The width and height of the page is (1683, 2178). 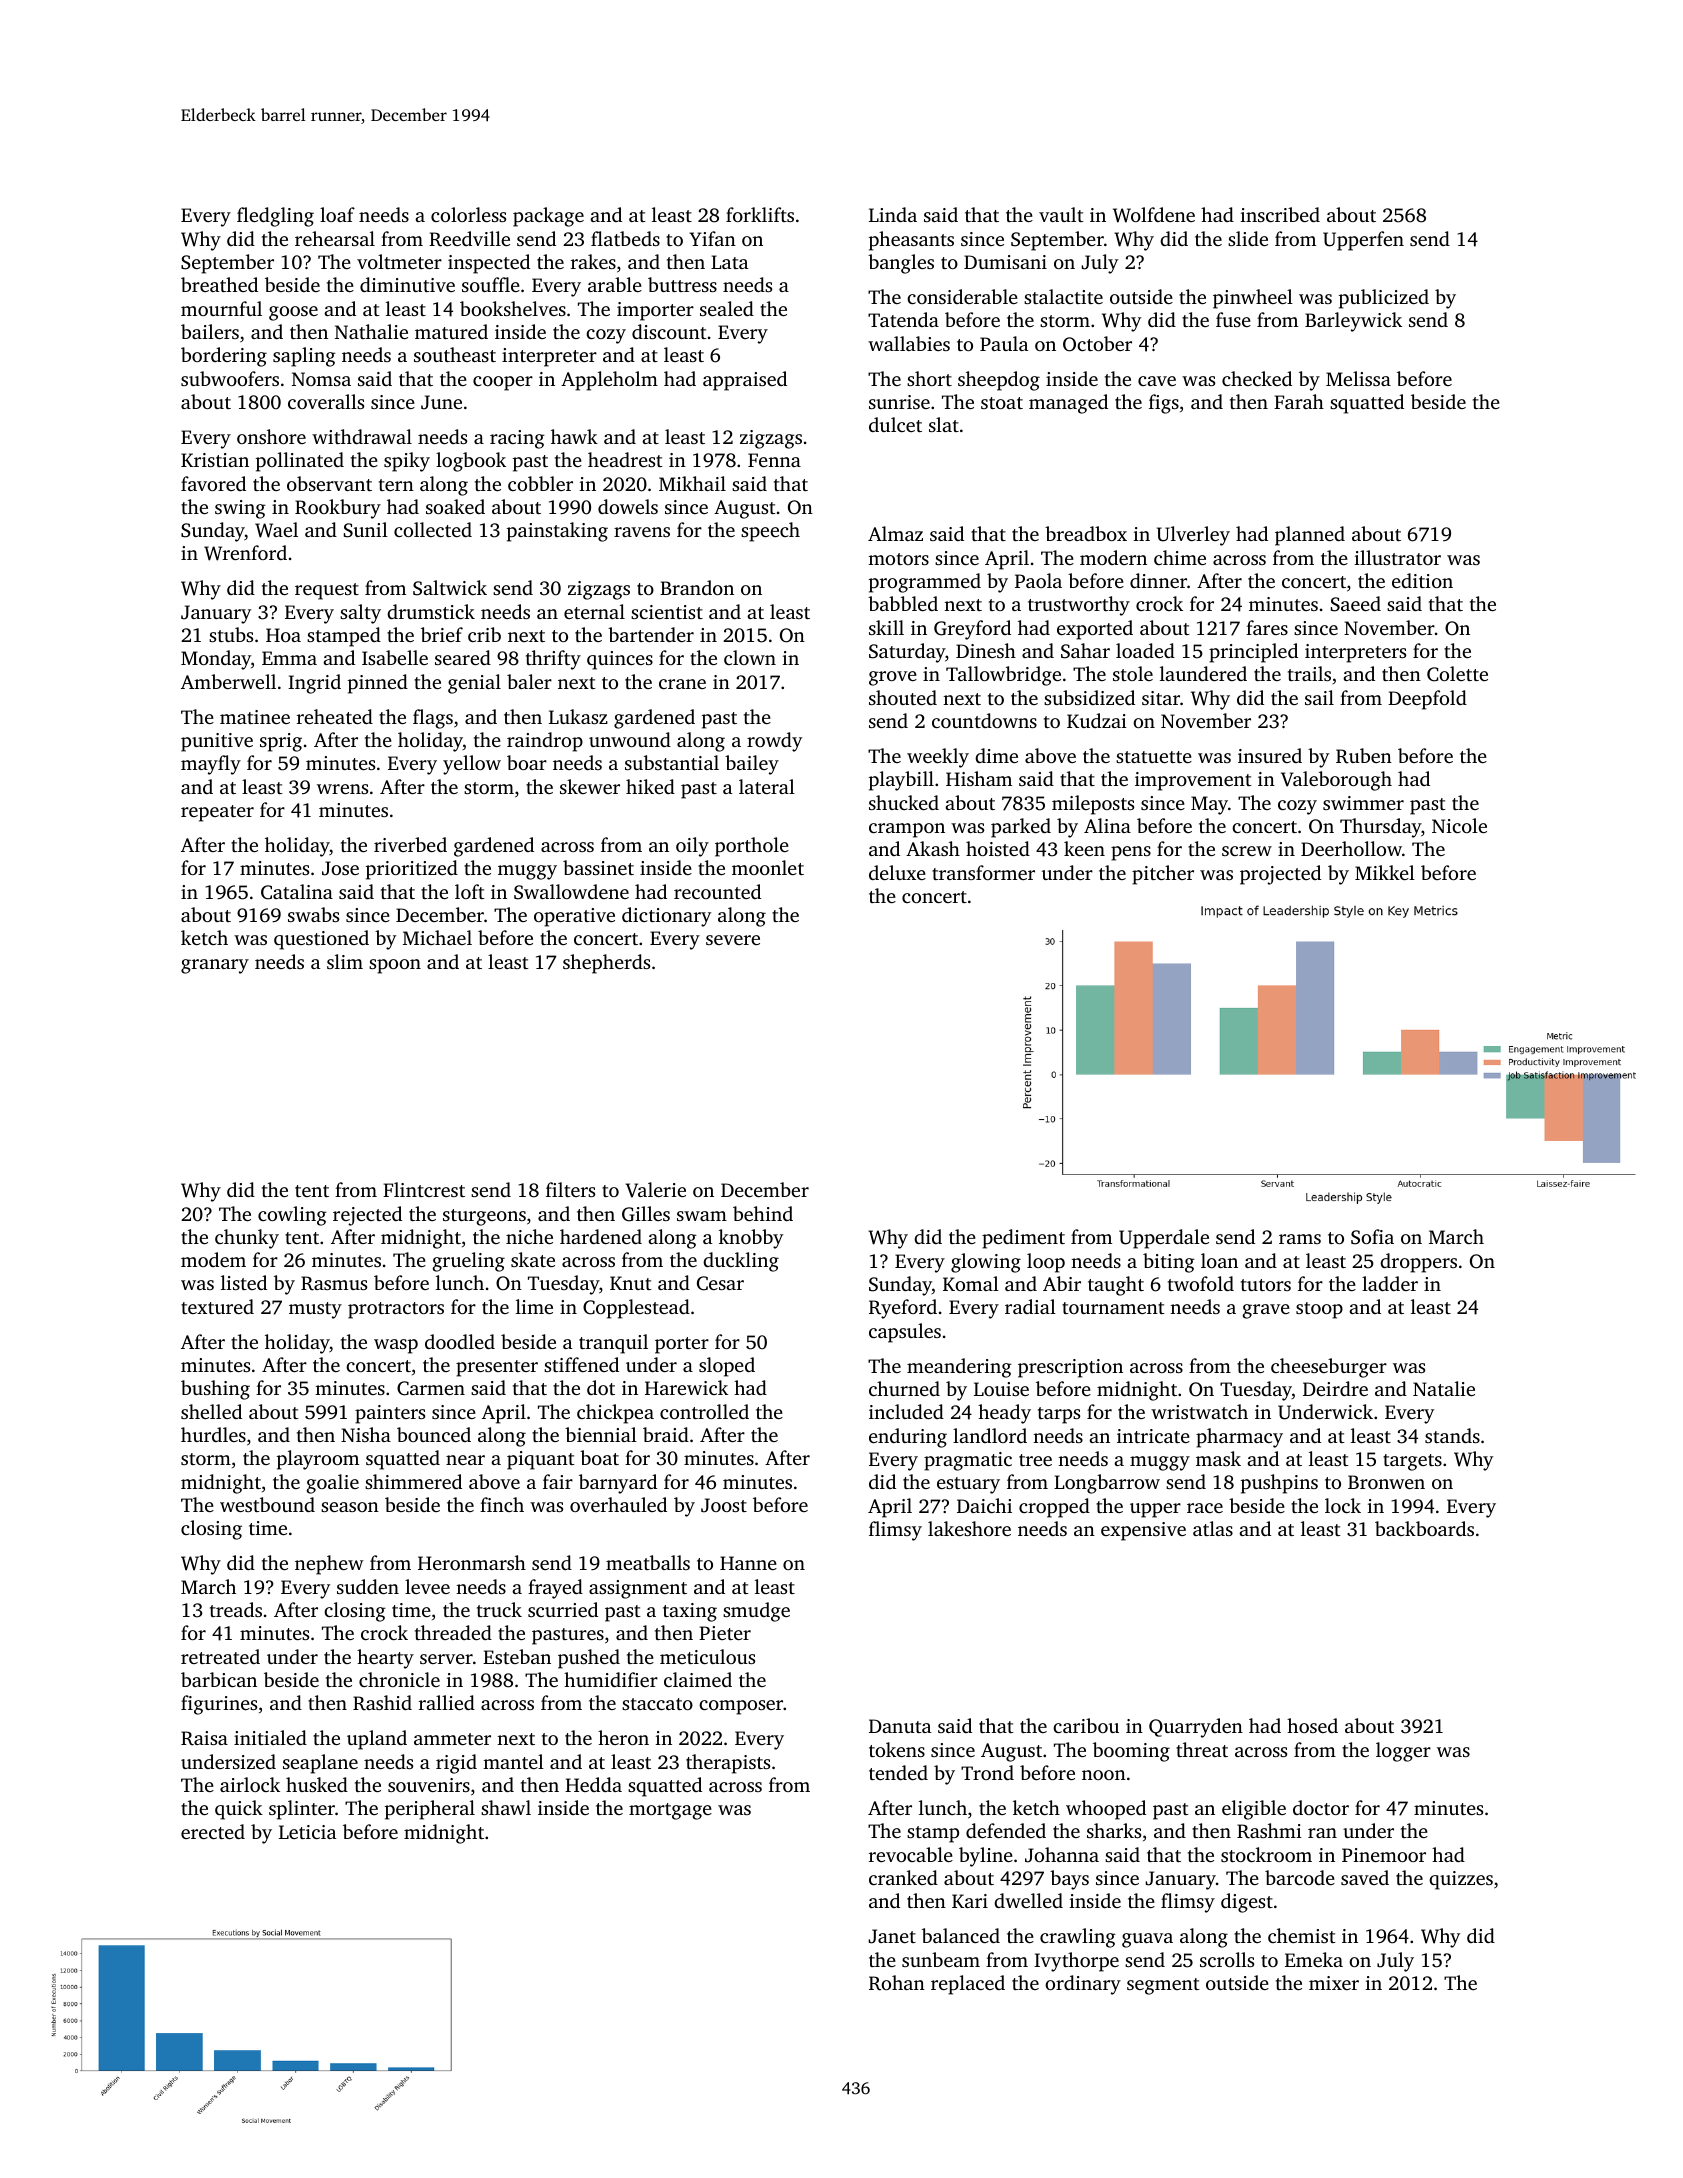 I want to click on collected, so click(x=433, y=529).
